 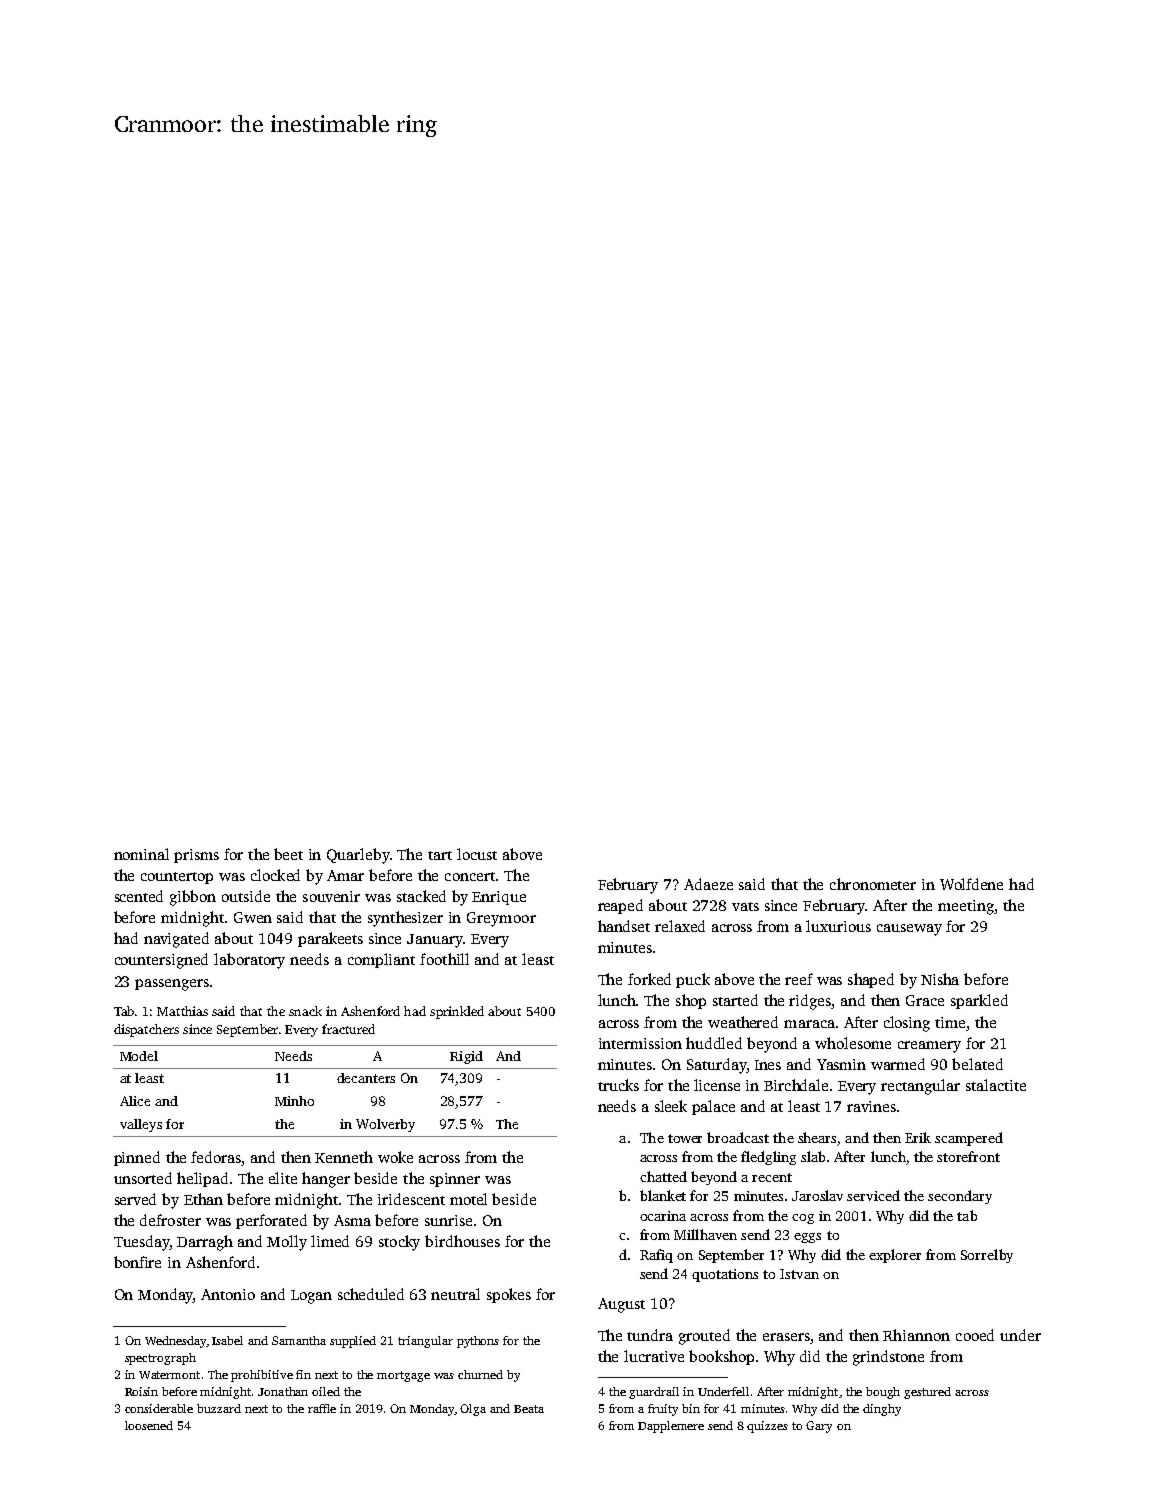 What do you see at coordinates (693, 980) in the page?
I see `puck` at bounding box center [693, 980].
